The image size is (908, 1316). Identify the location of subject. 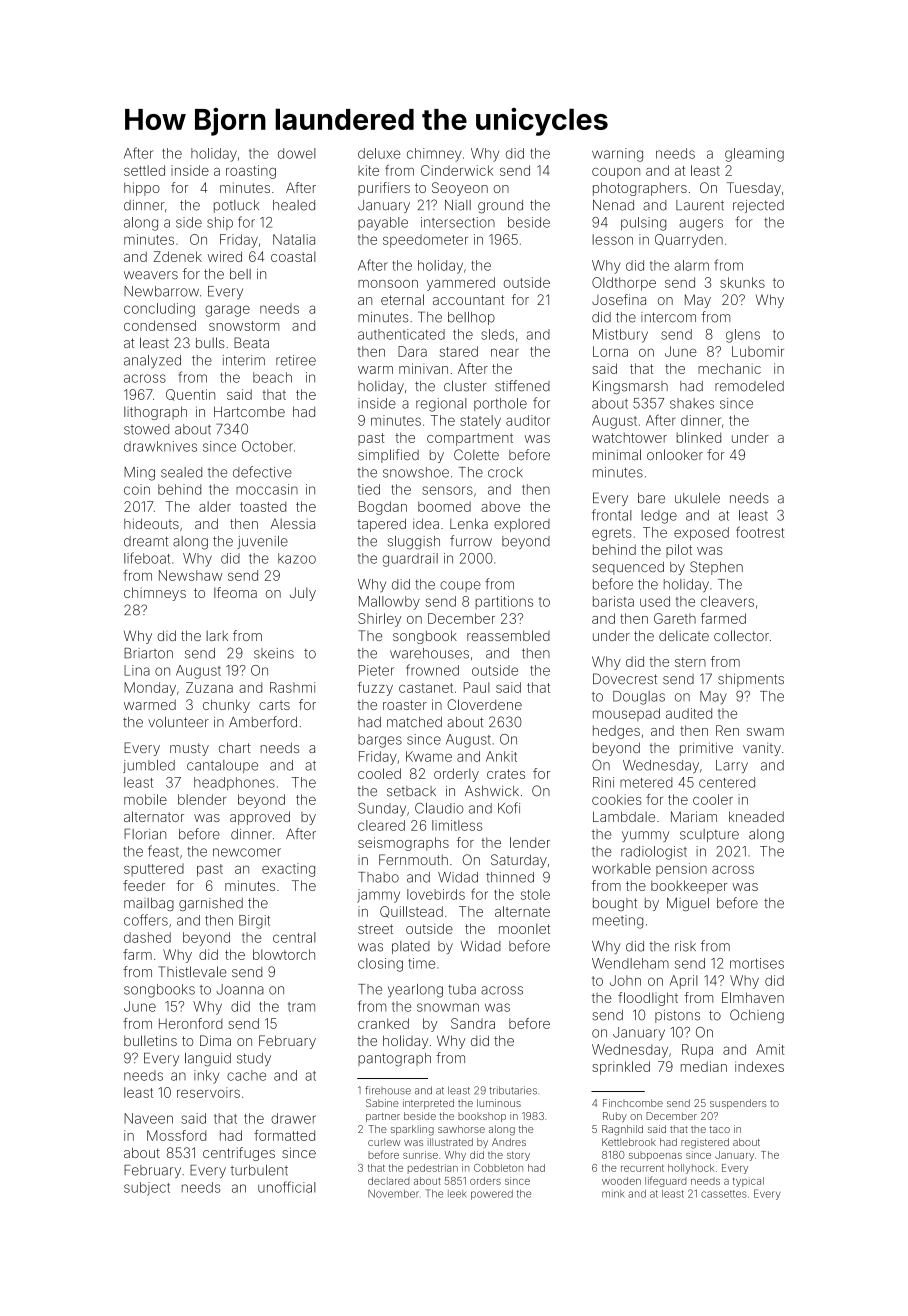
(147, 1189).
